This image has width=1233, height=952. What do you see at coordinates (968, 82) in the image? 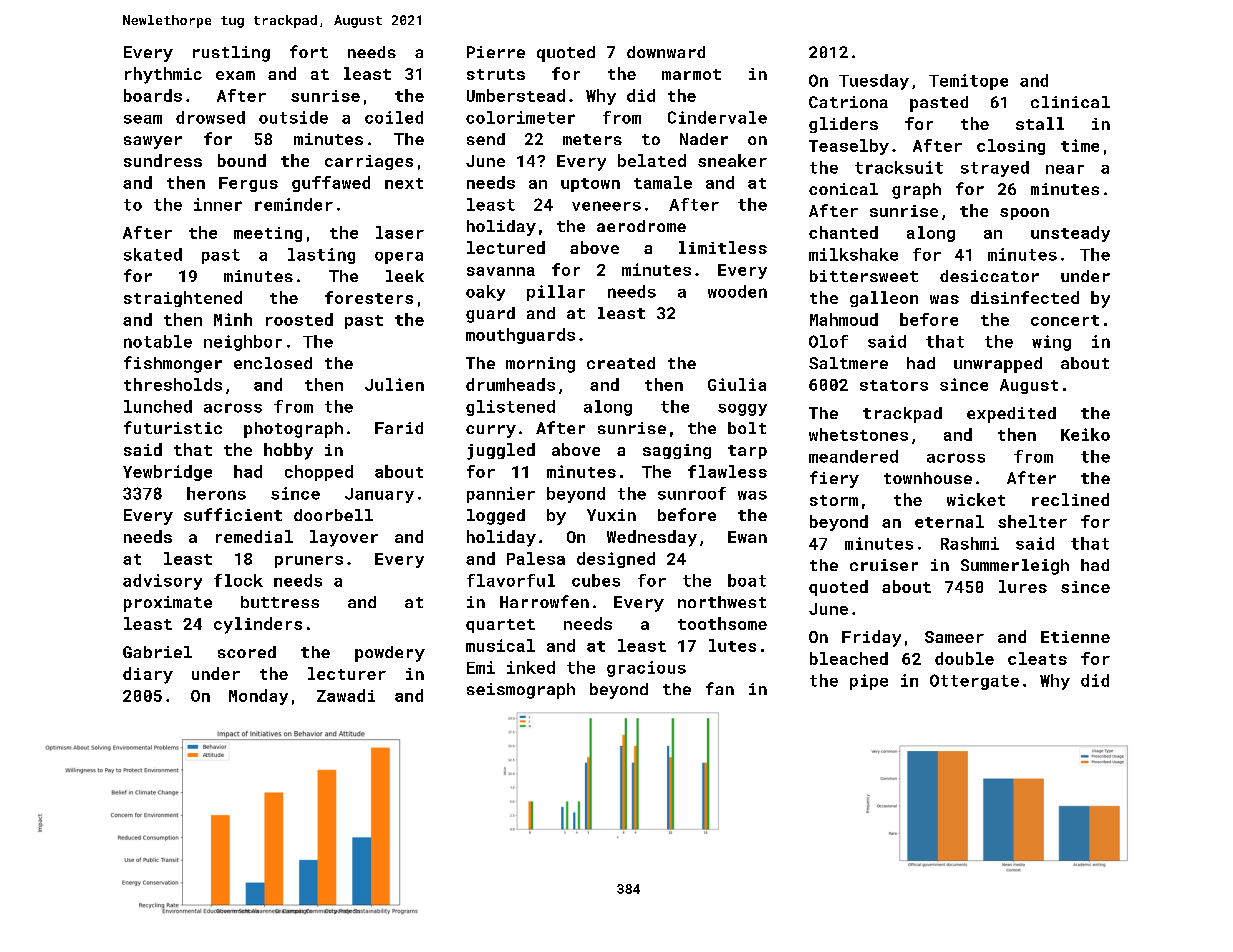
I see `Temitope` at bounding box center [968, 82].
